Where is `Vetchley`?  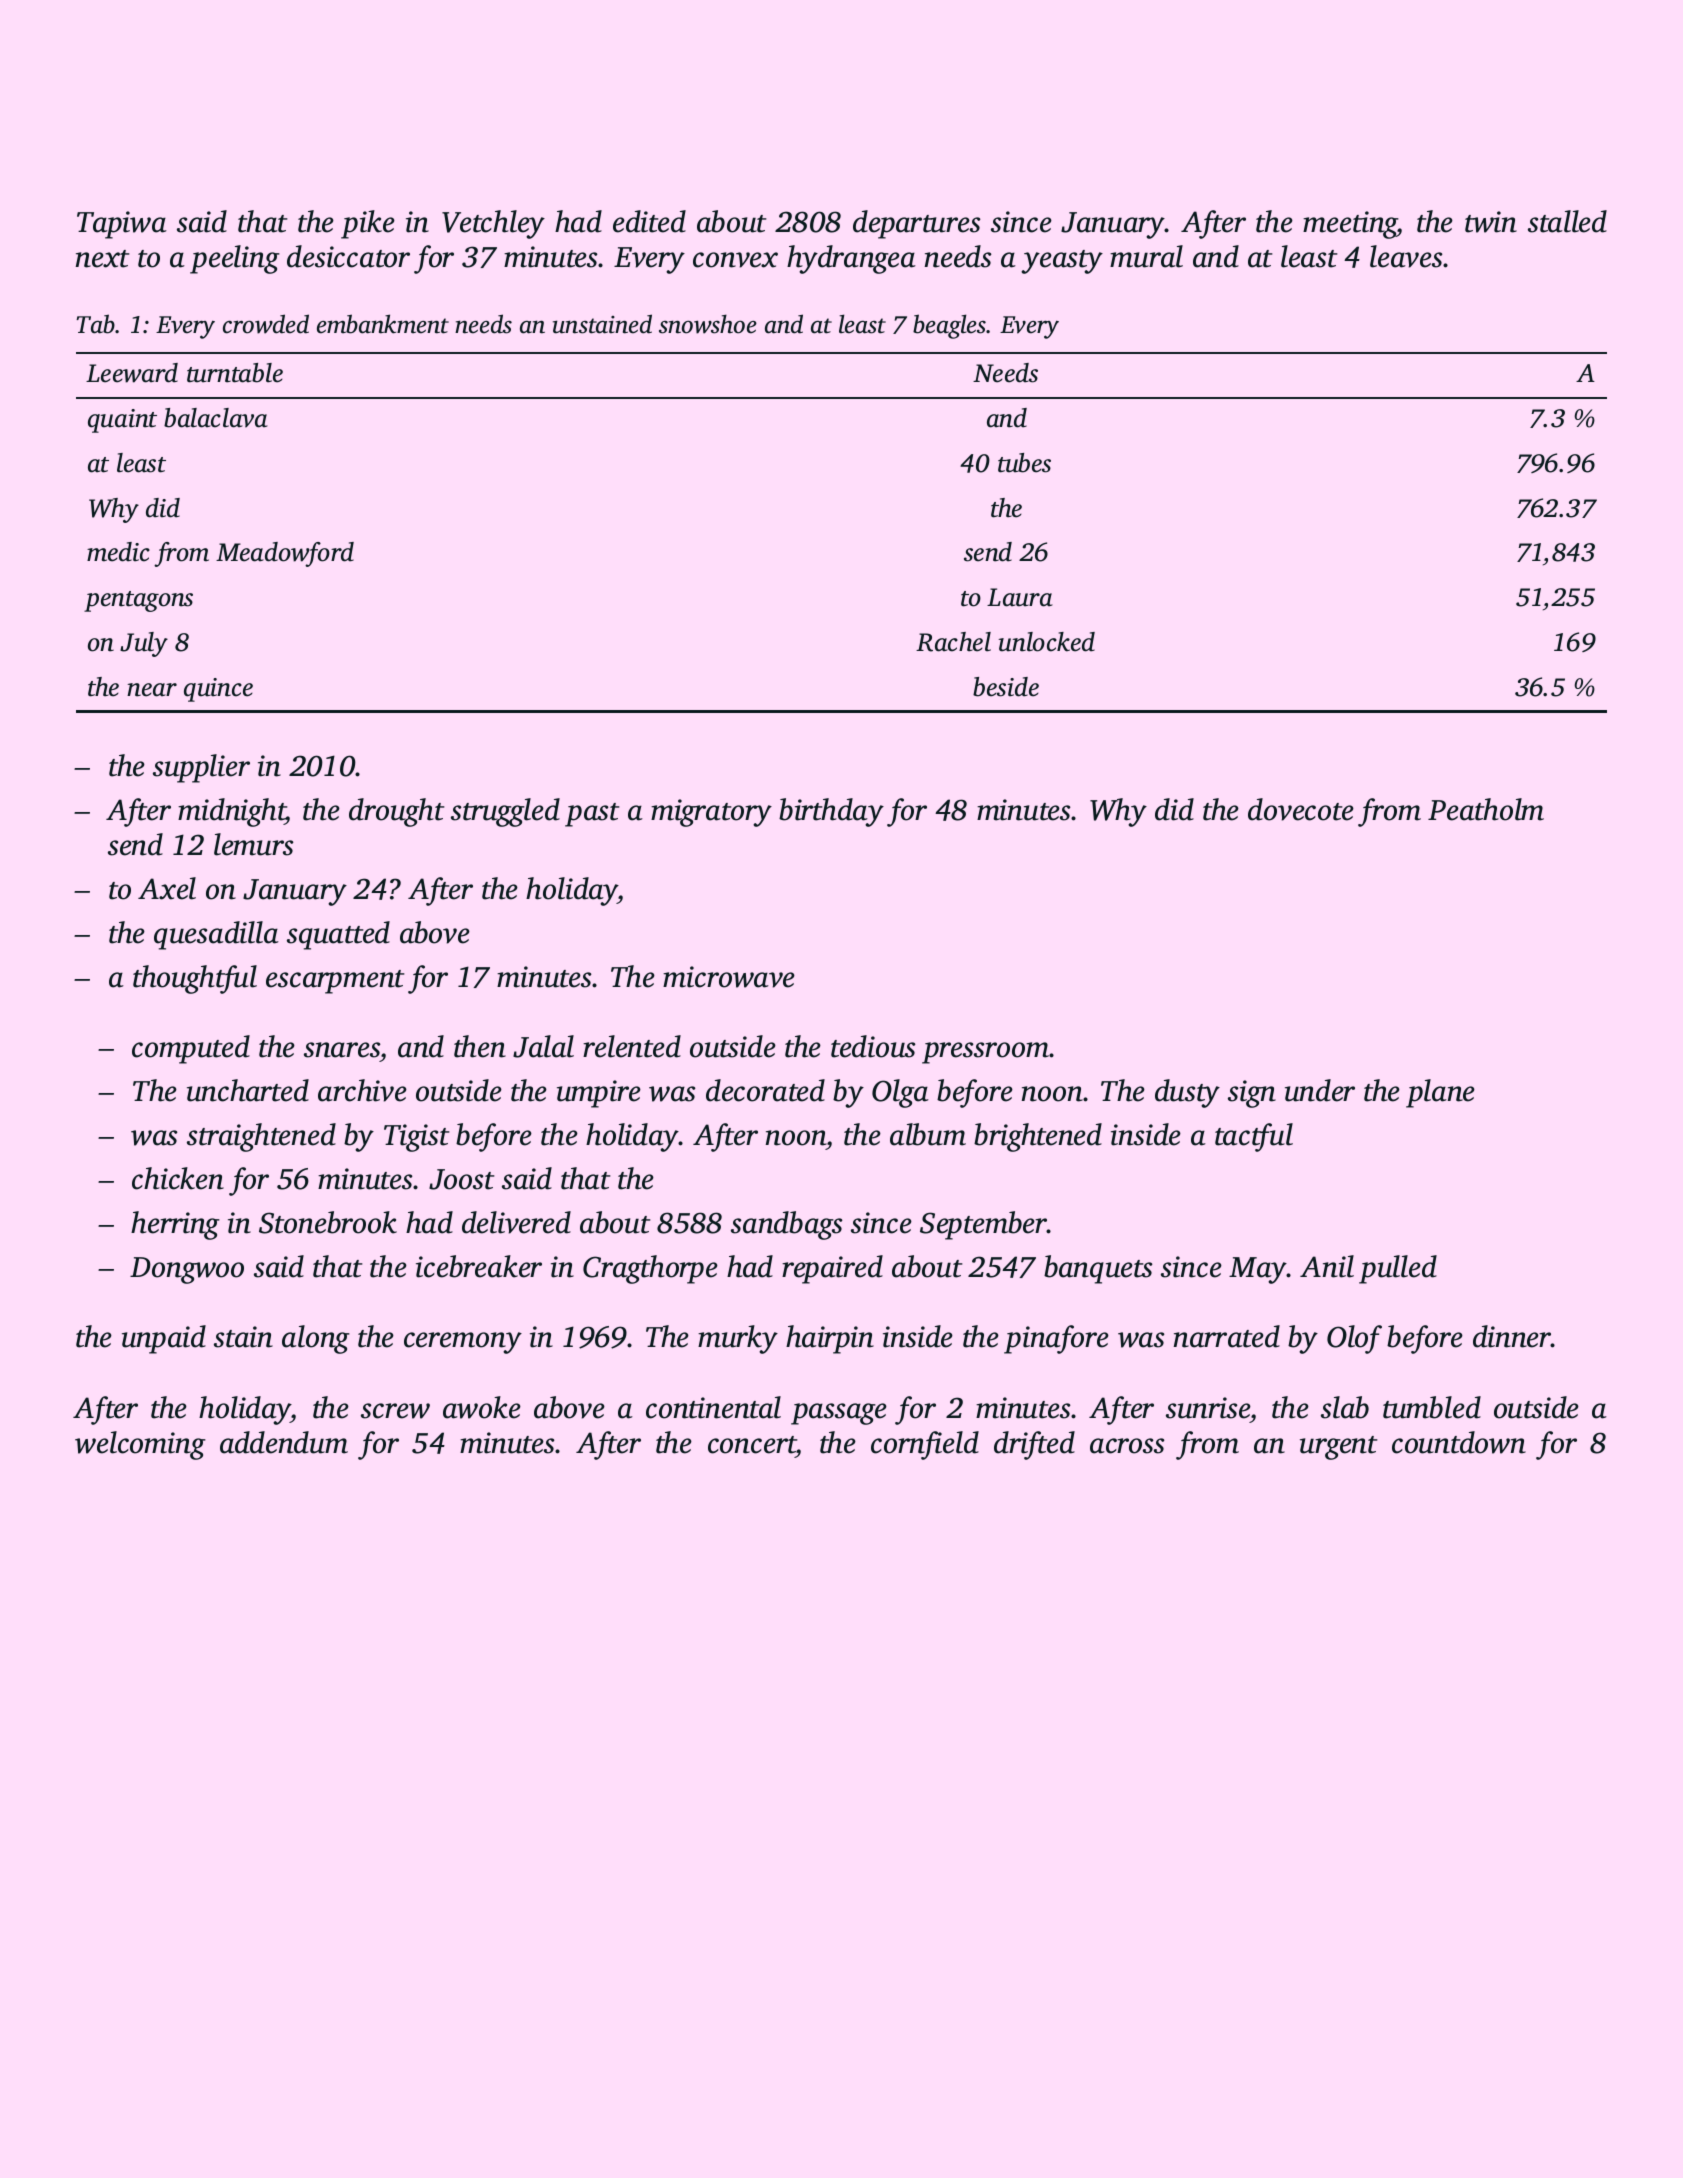 Vetchley is located at coordinates (493, 224).
